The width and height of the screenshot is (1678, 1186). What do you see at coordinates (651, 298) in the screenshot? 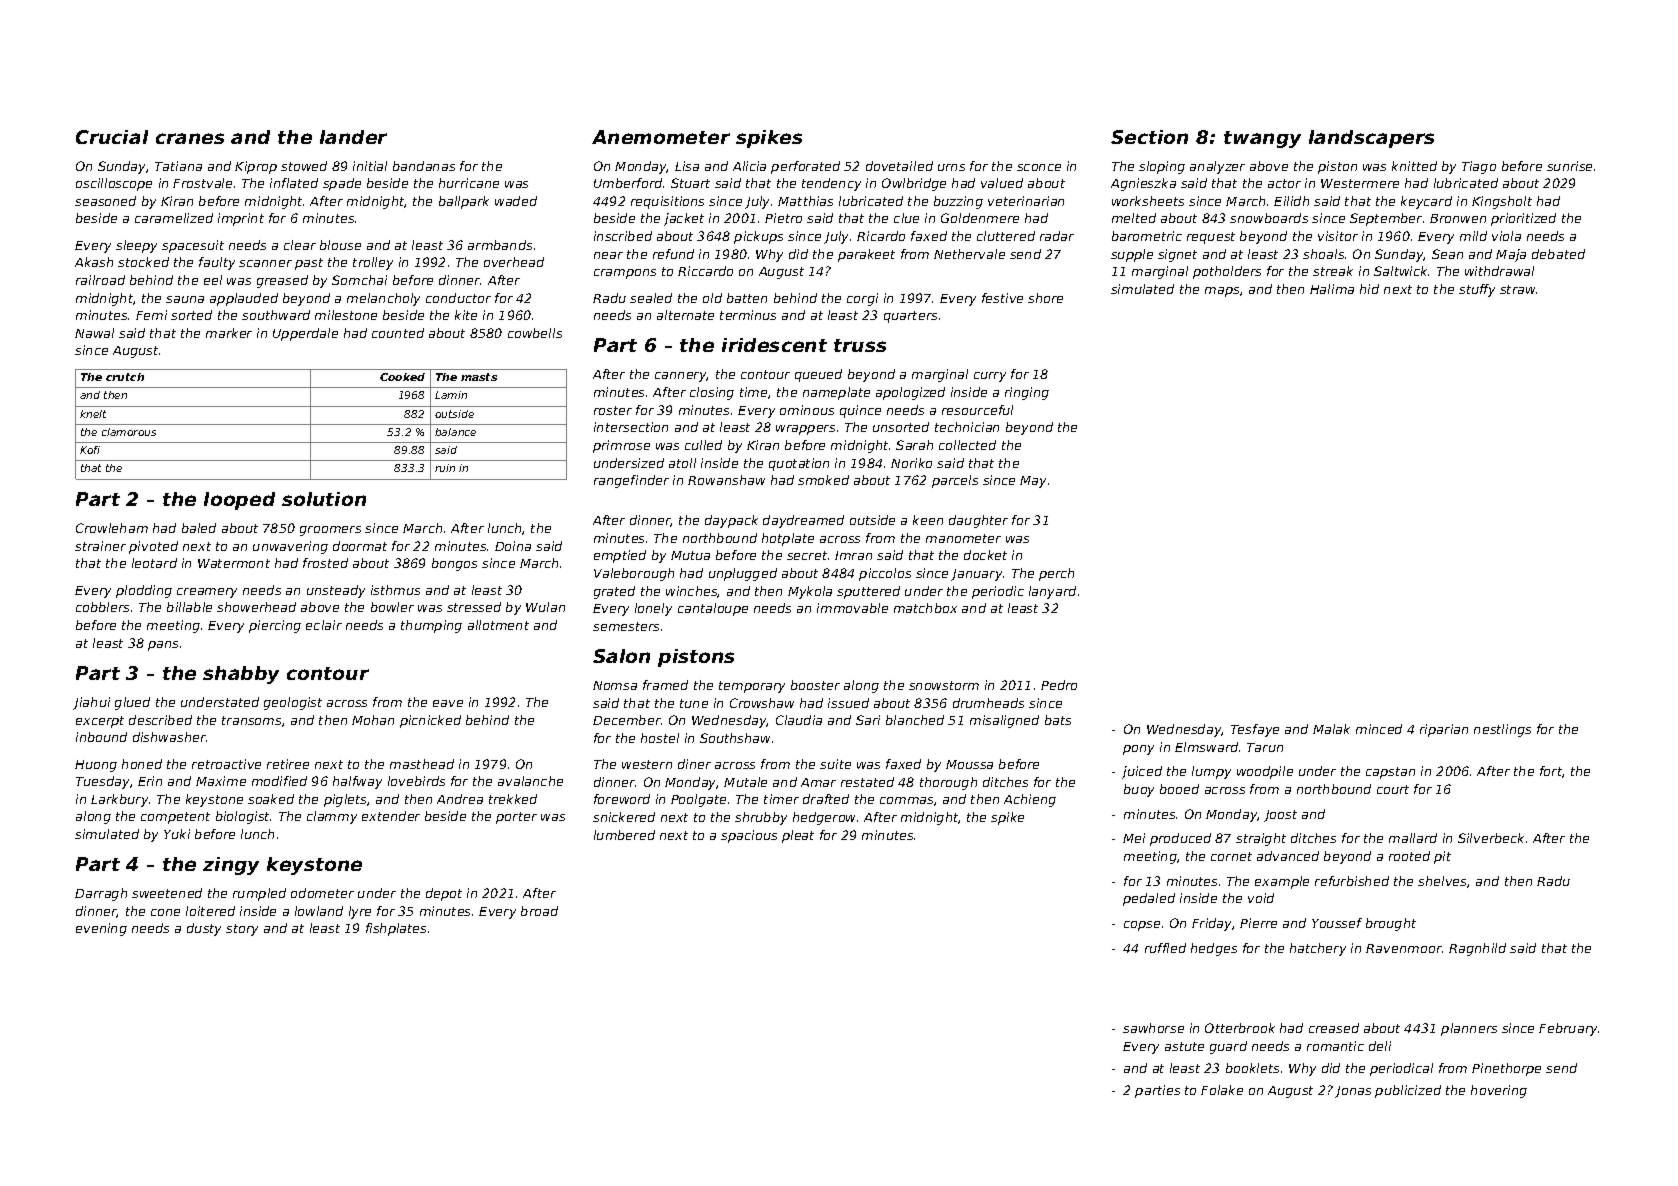
I see `sealed` at bounding box center [651, 298].
